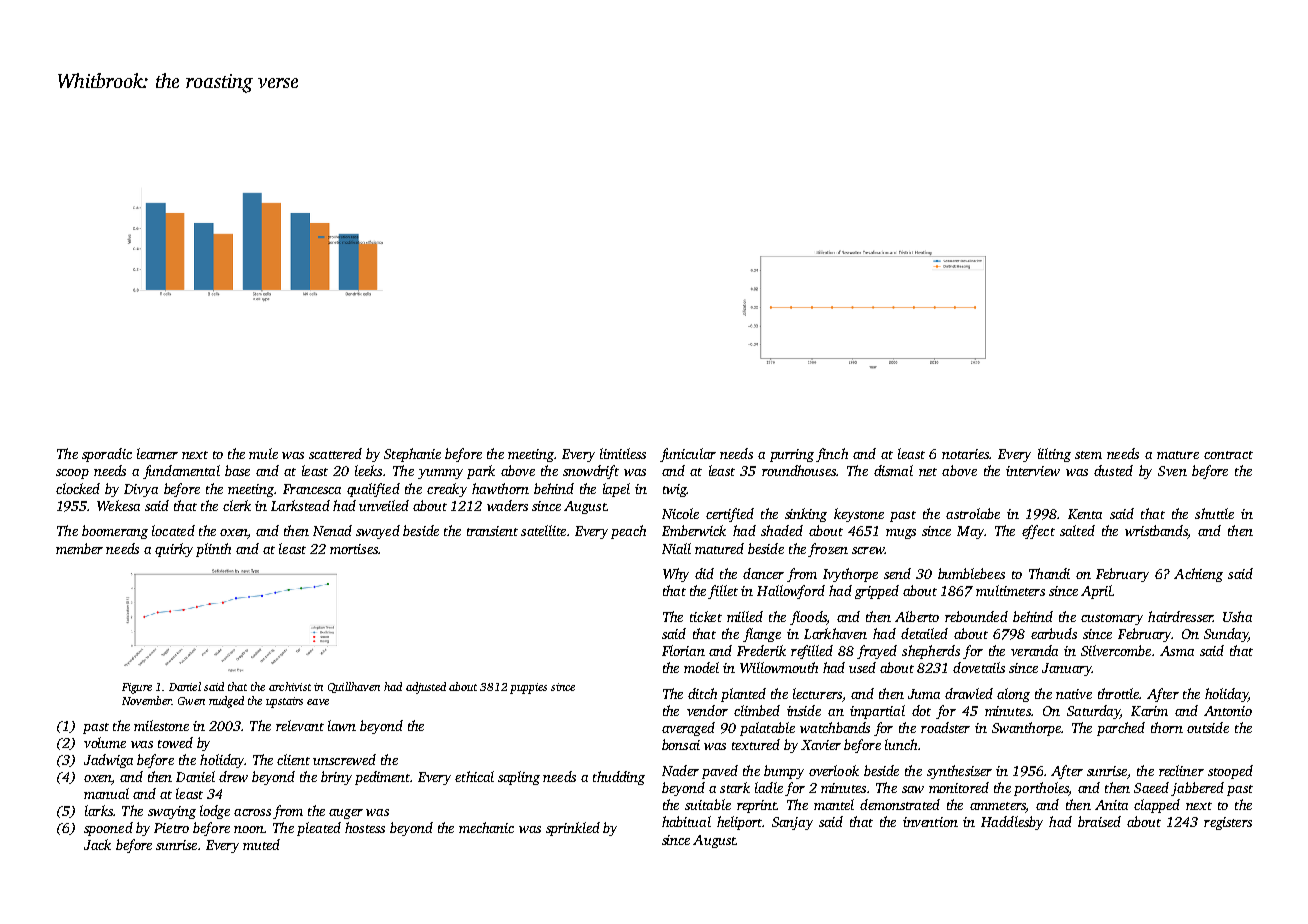  I want to click on Jack, so click(97, 844).
